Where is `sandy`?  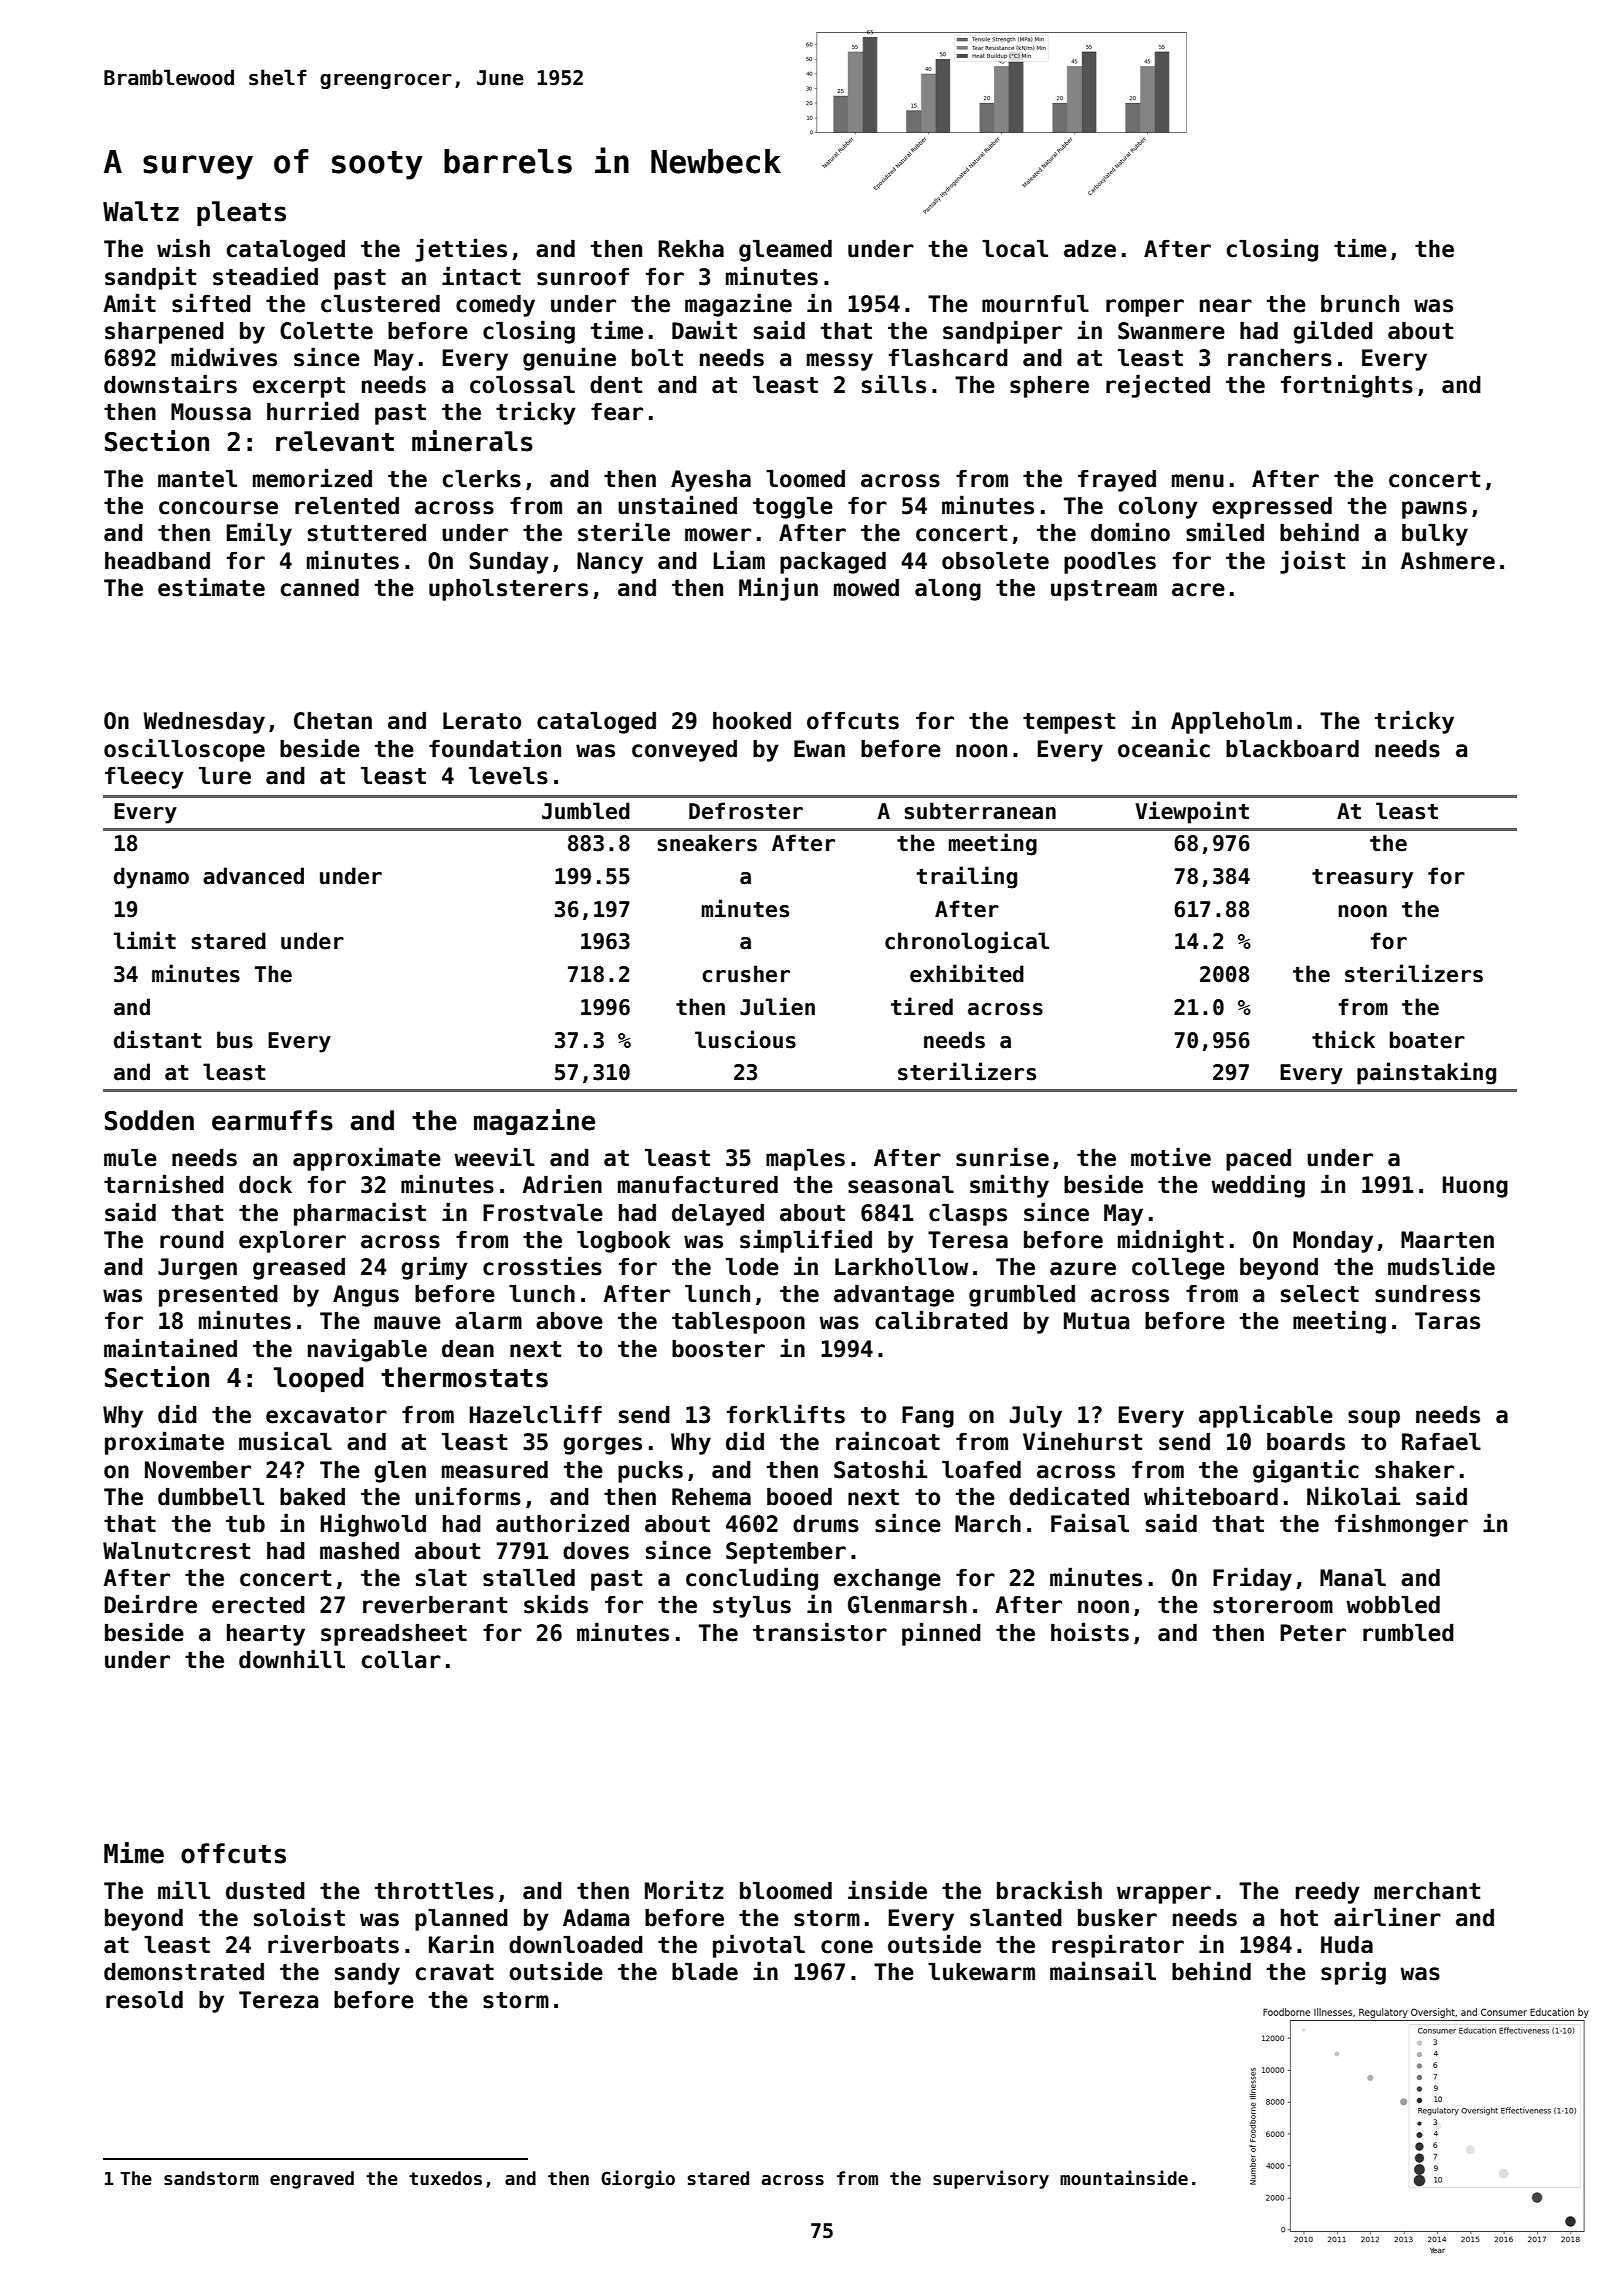
sandy is located at coordinates (367, 1974).
